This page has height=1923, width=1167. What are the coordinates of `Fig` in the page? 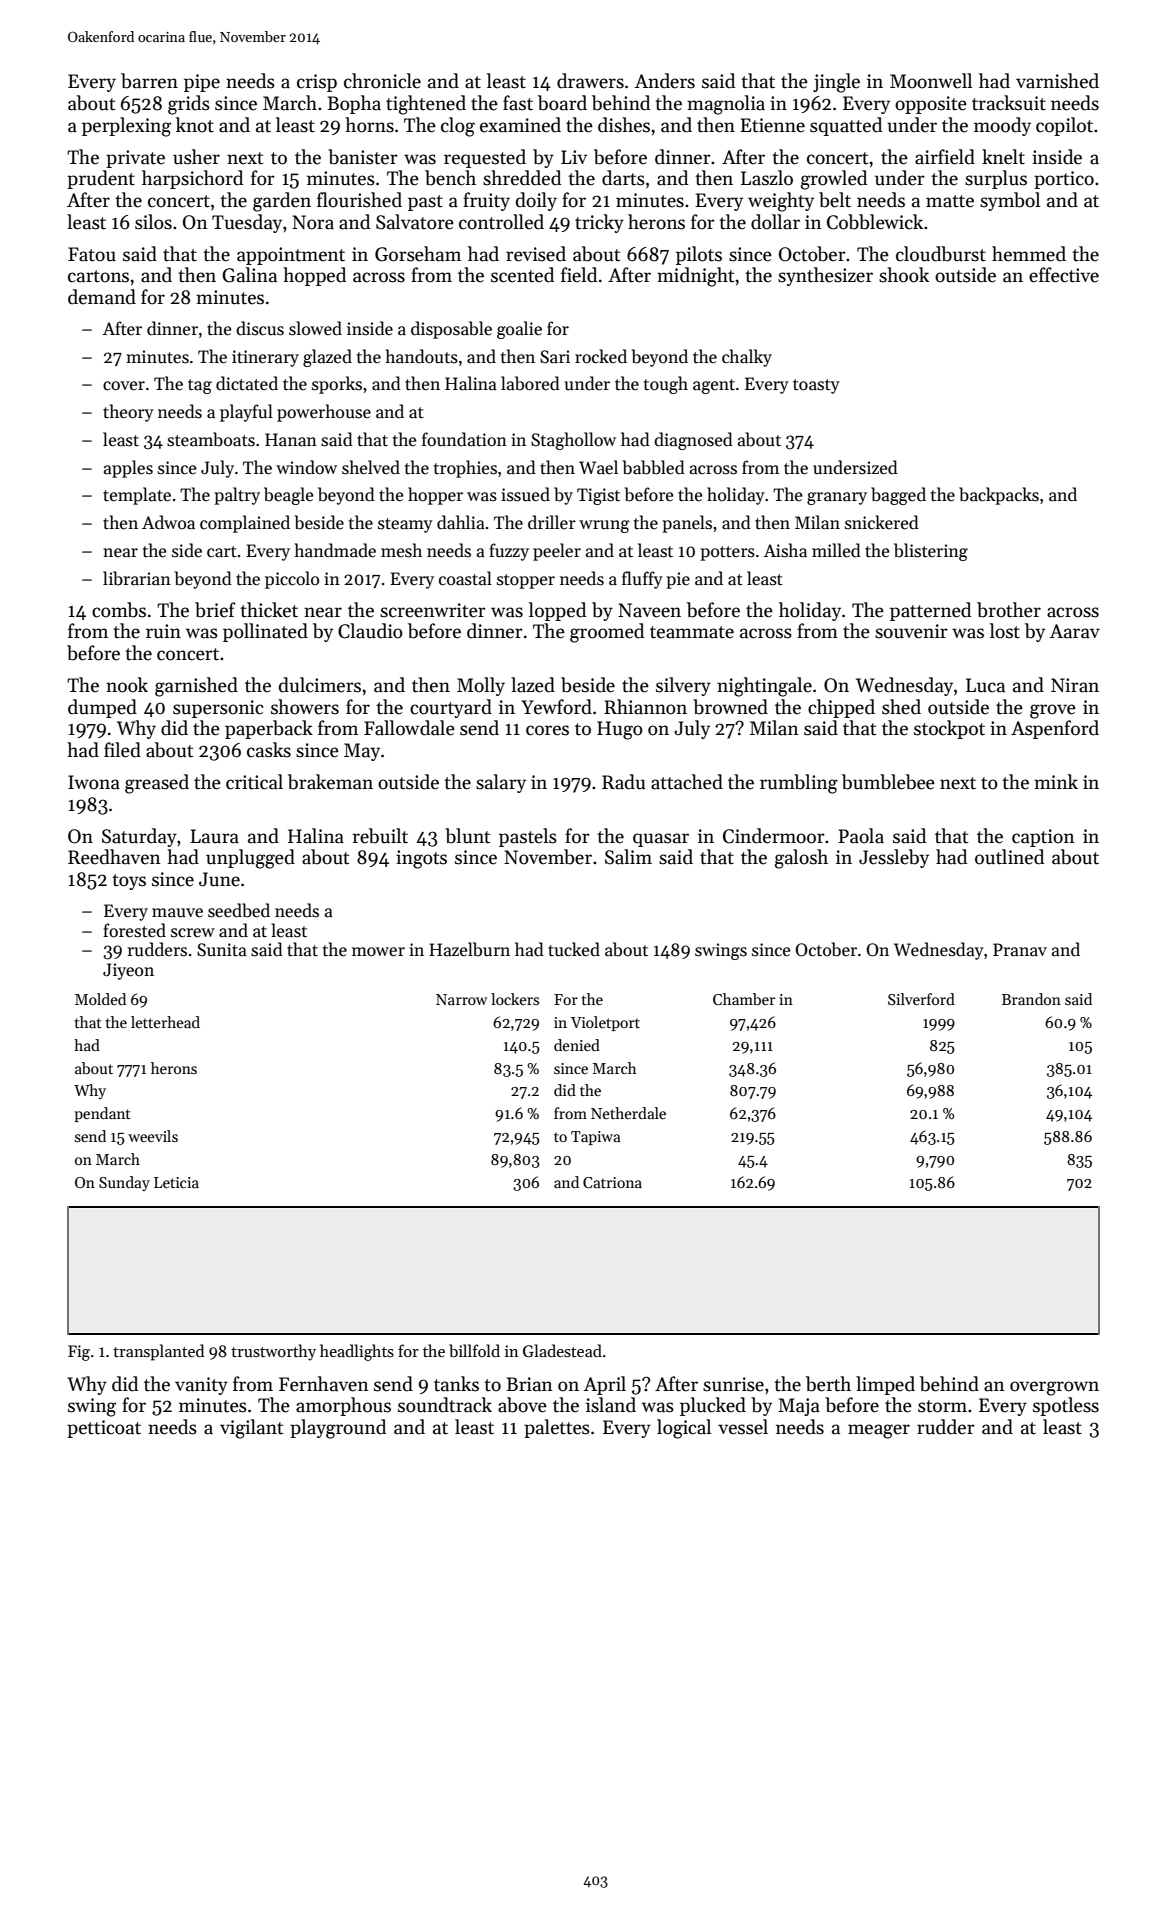 It's located at (79, 1353).
